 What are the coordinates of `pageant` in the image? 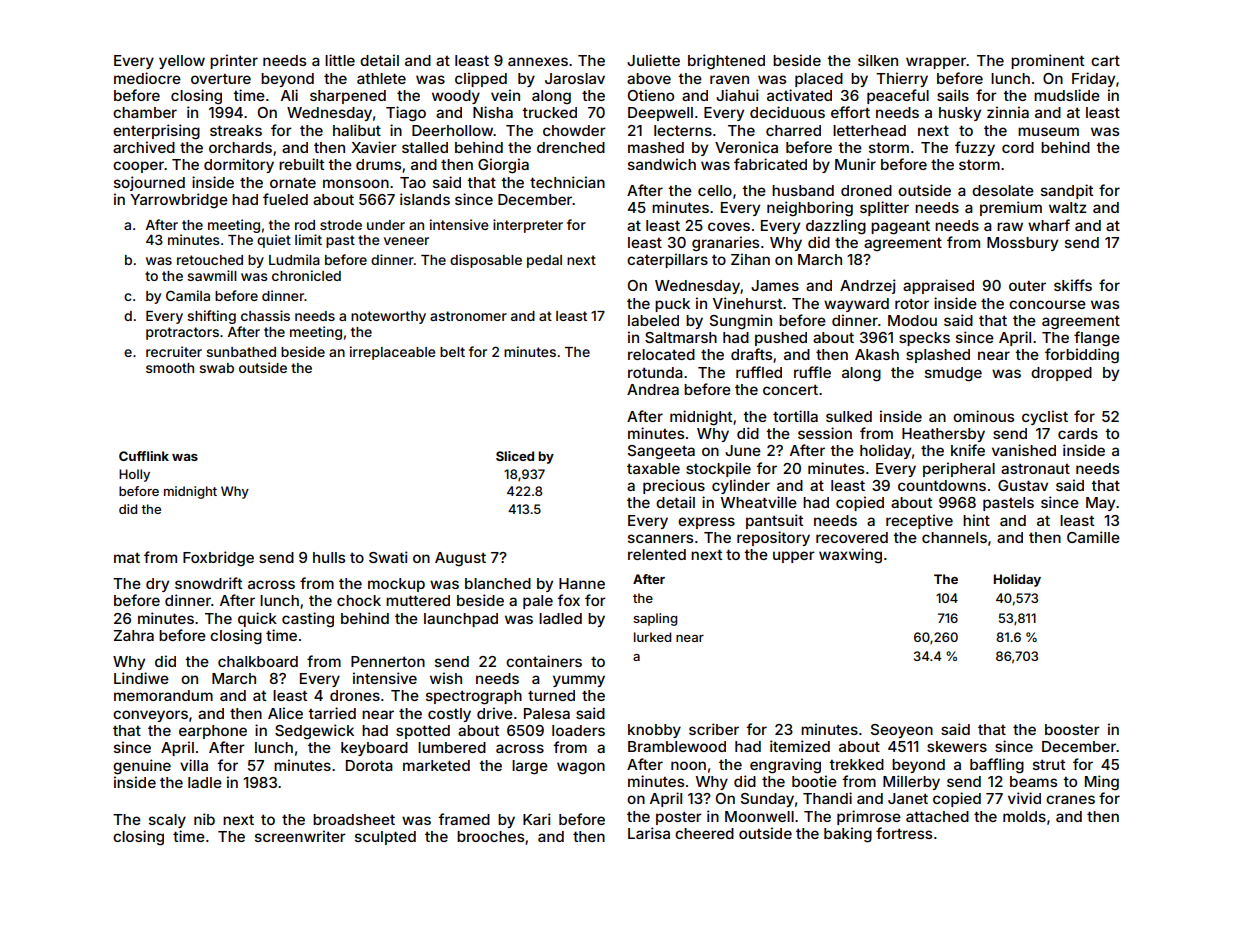 It's located at (900, 228).
